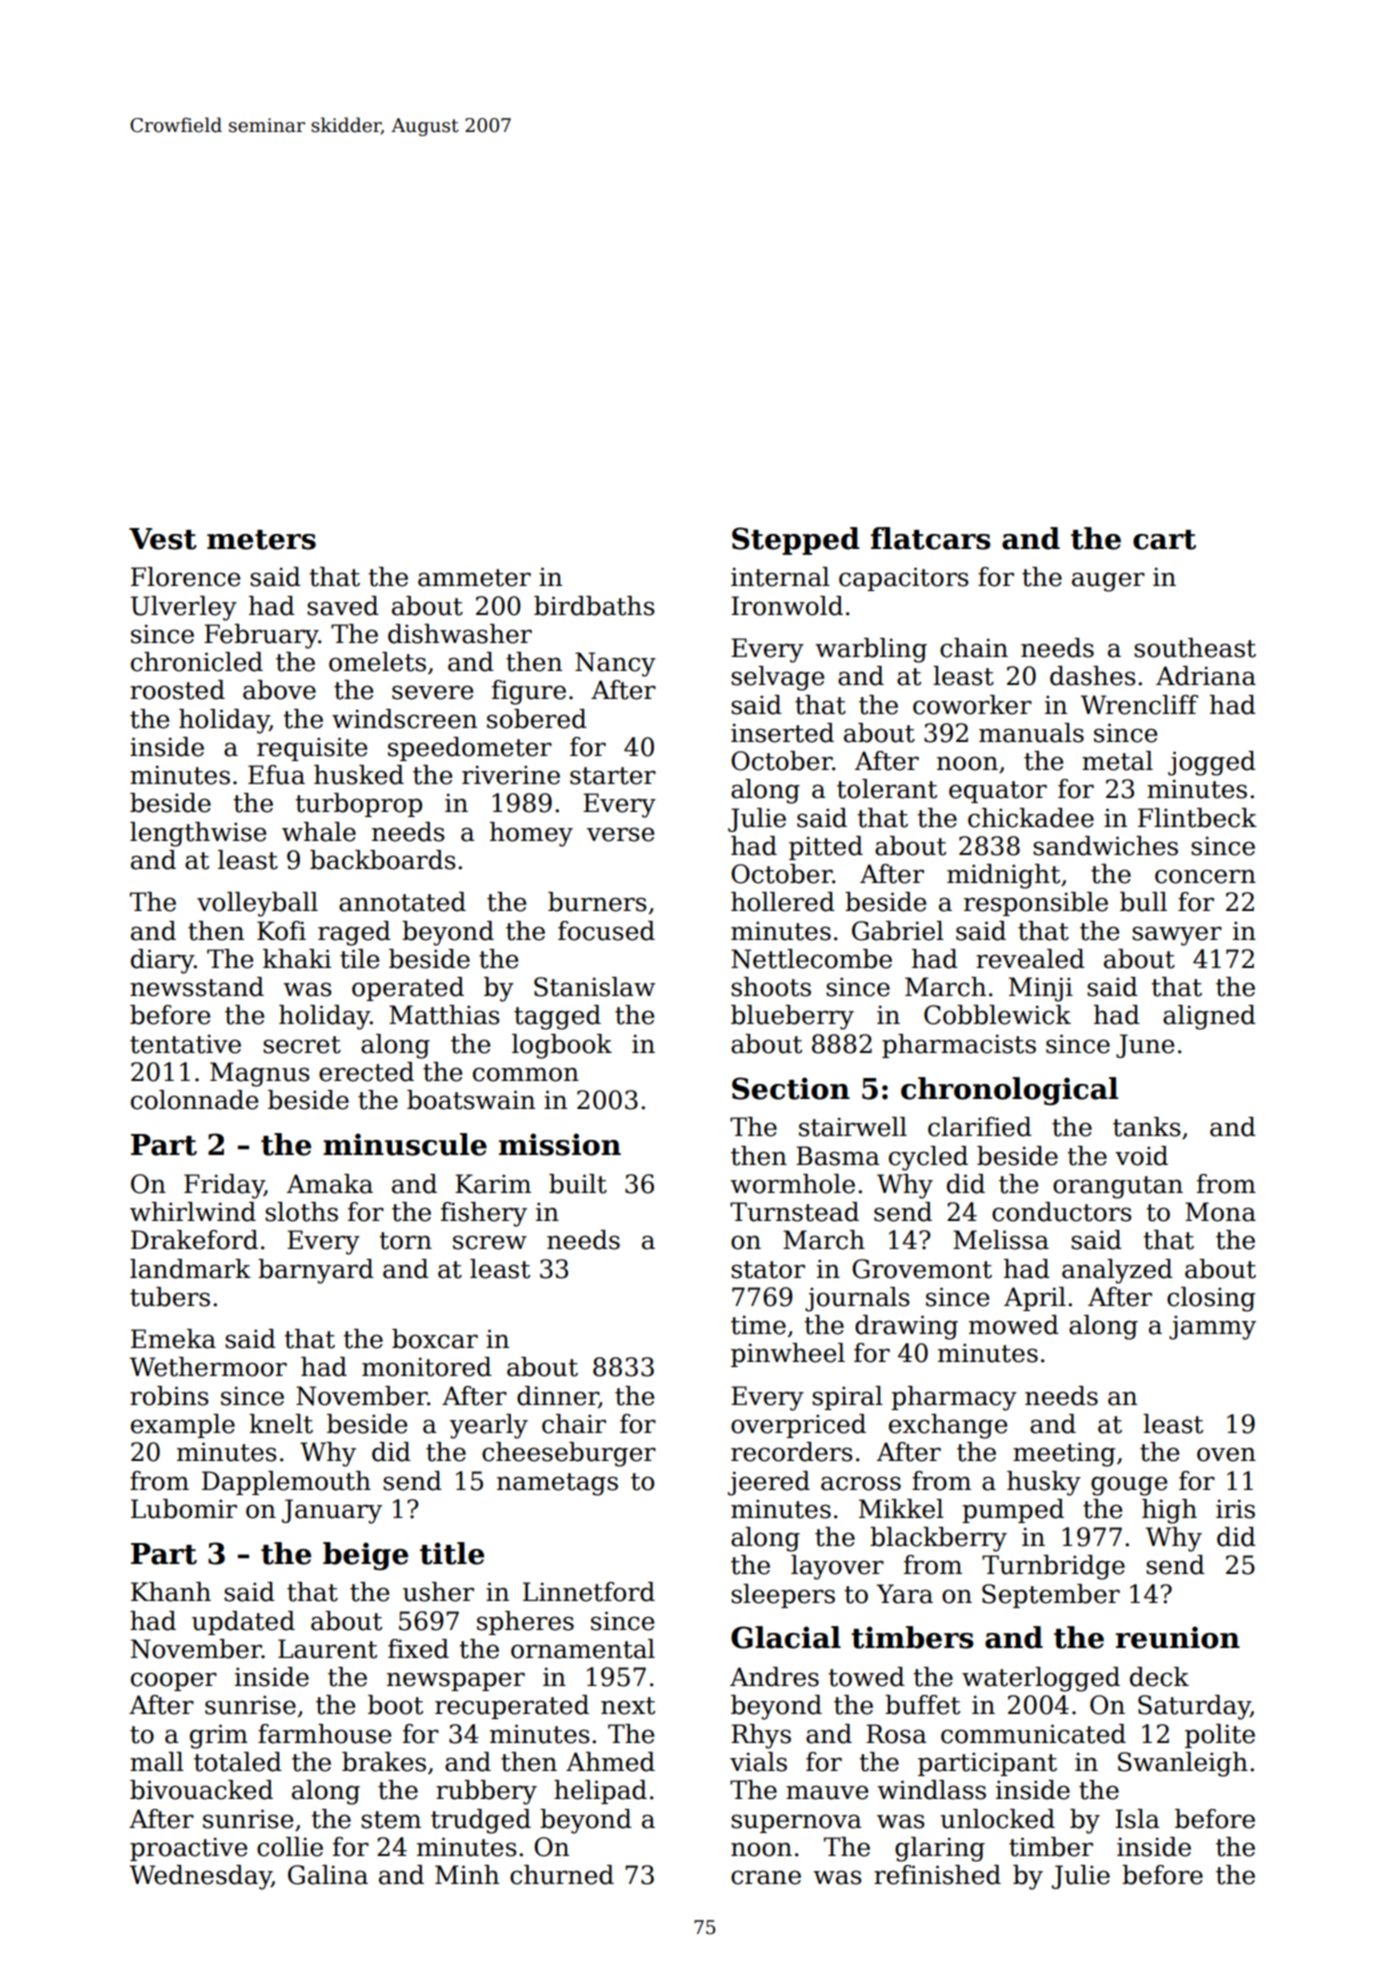  What do you see at coordinates (261, 540) in the screenshot?
I see `meters` at bounding box center [261, 540].
